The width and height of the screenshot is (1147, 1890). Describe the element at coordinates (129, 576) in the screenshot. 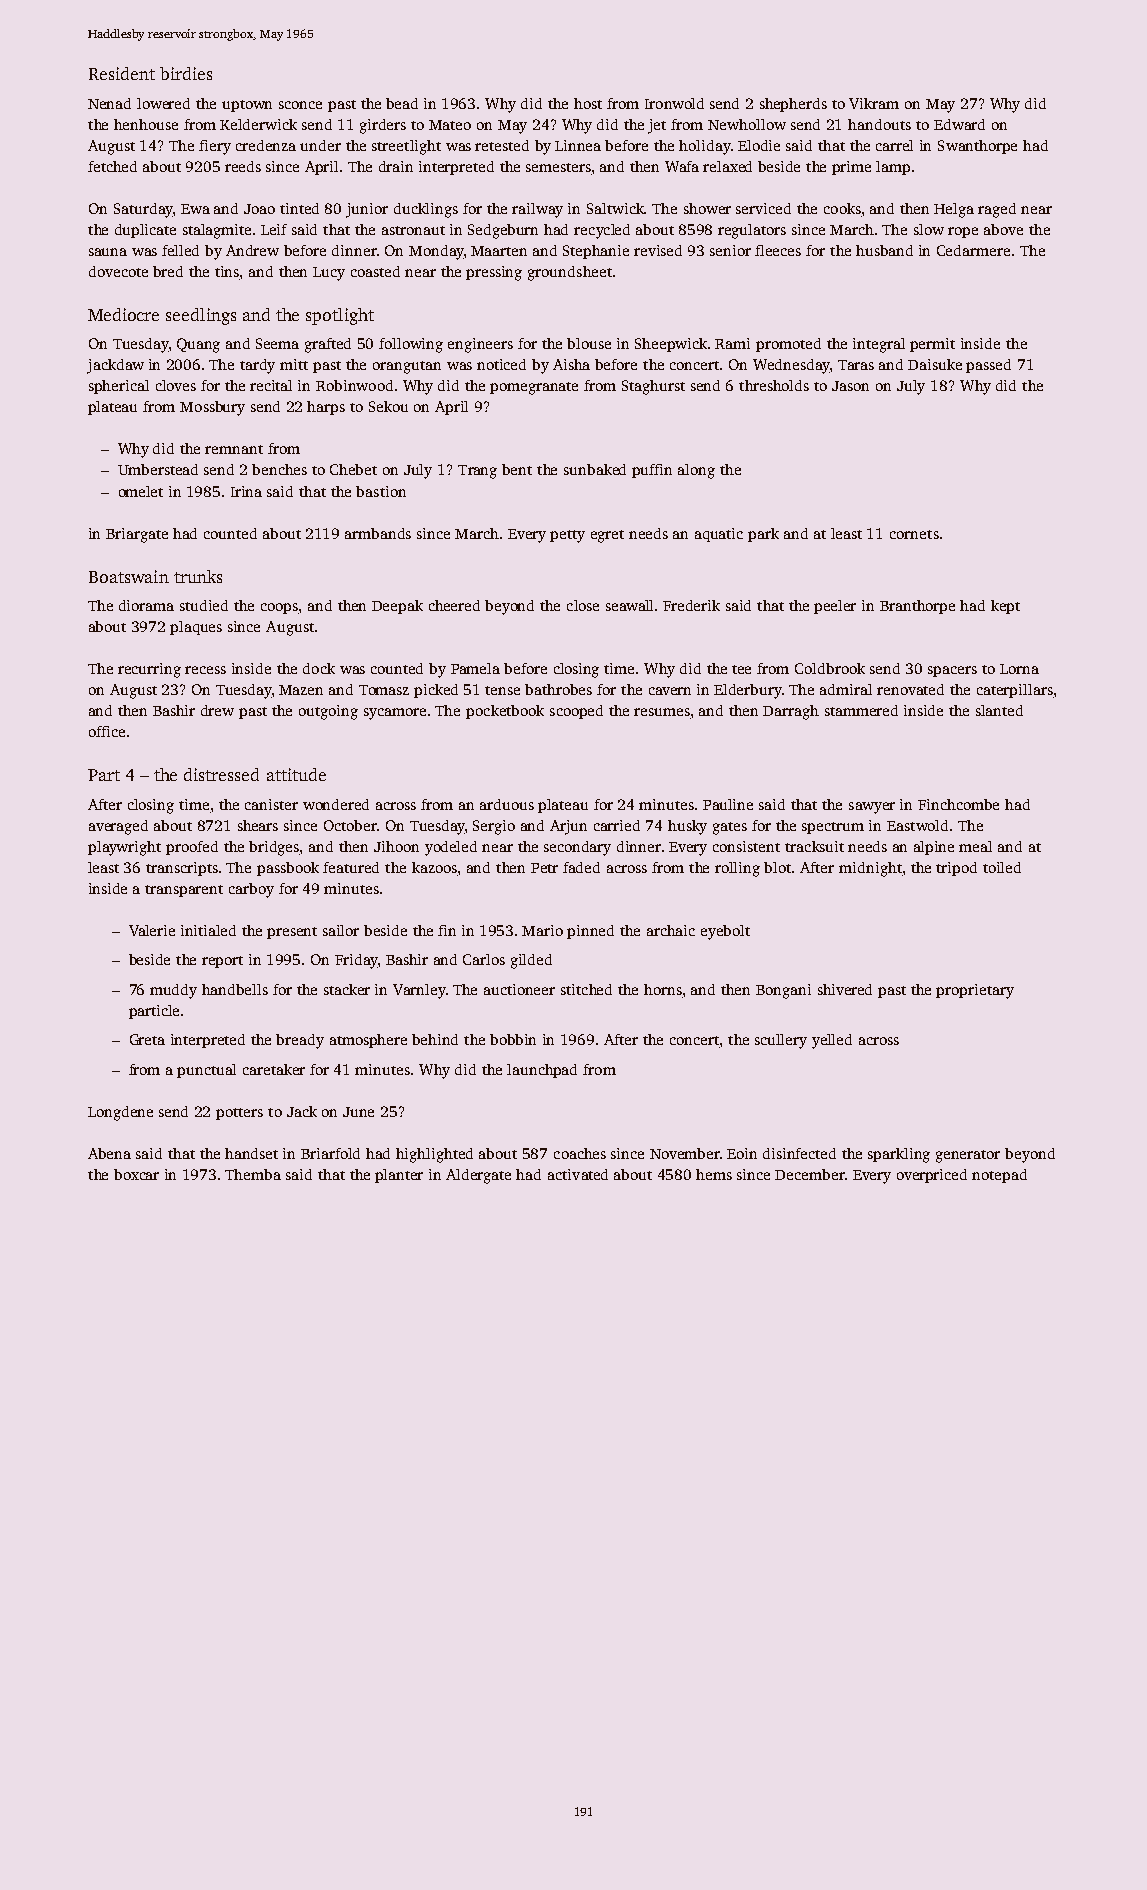

I see `Boatswain` at that location.
